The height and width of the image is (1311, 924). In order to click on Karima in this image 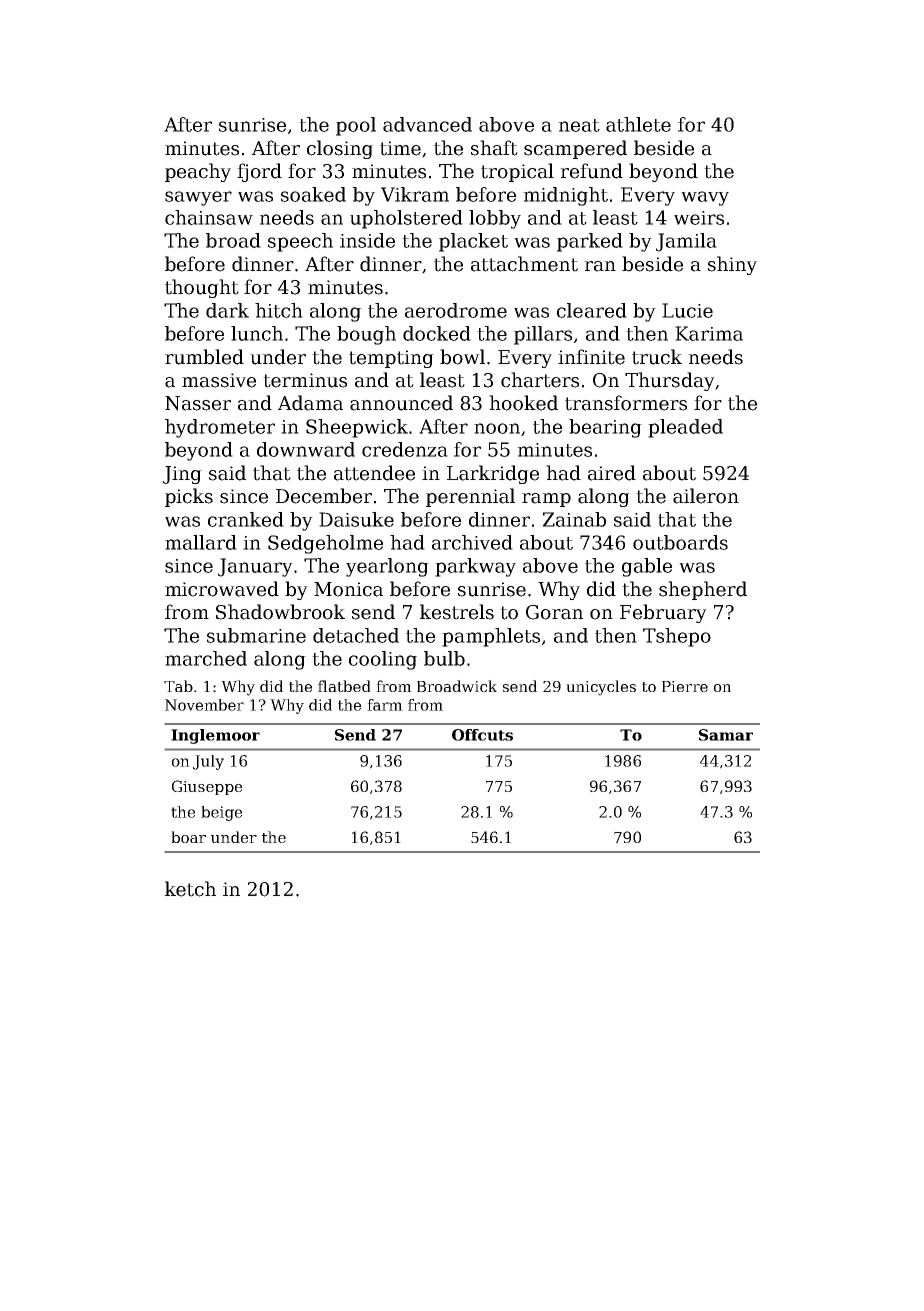, I will do `click(709, 333)`.
